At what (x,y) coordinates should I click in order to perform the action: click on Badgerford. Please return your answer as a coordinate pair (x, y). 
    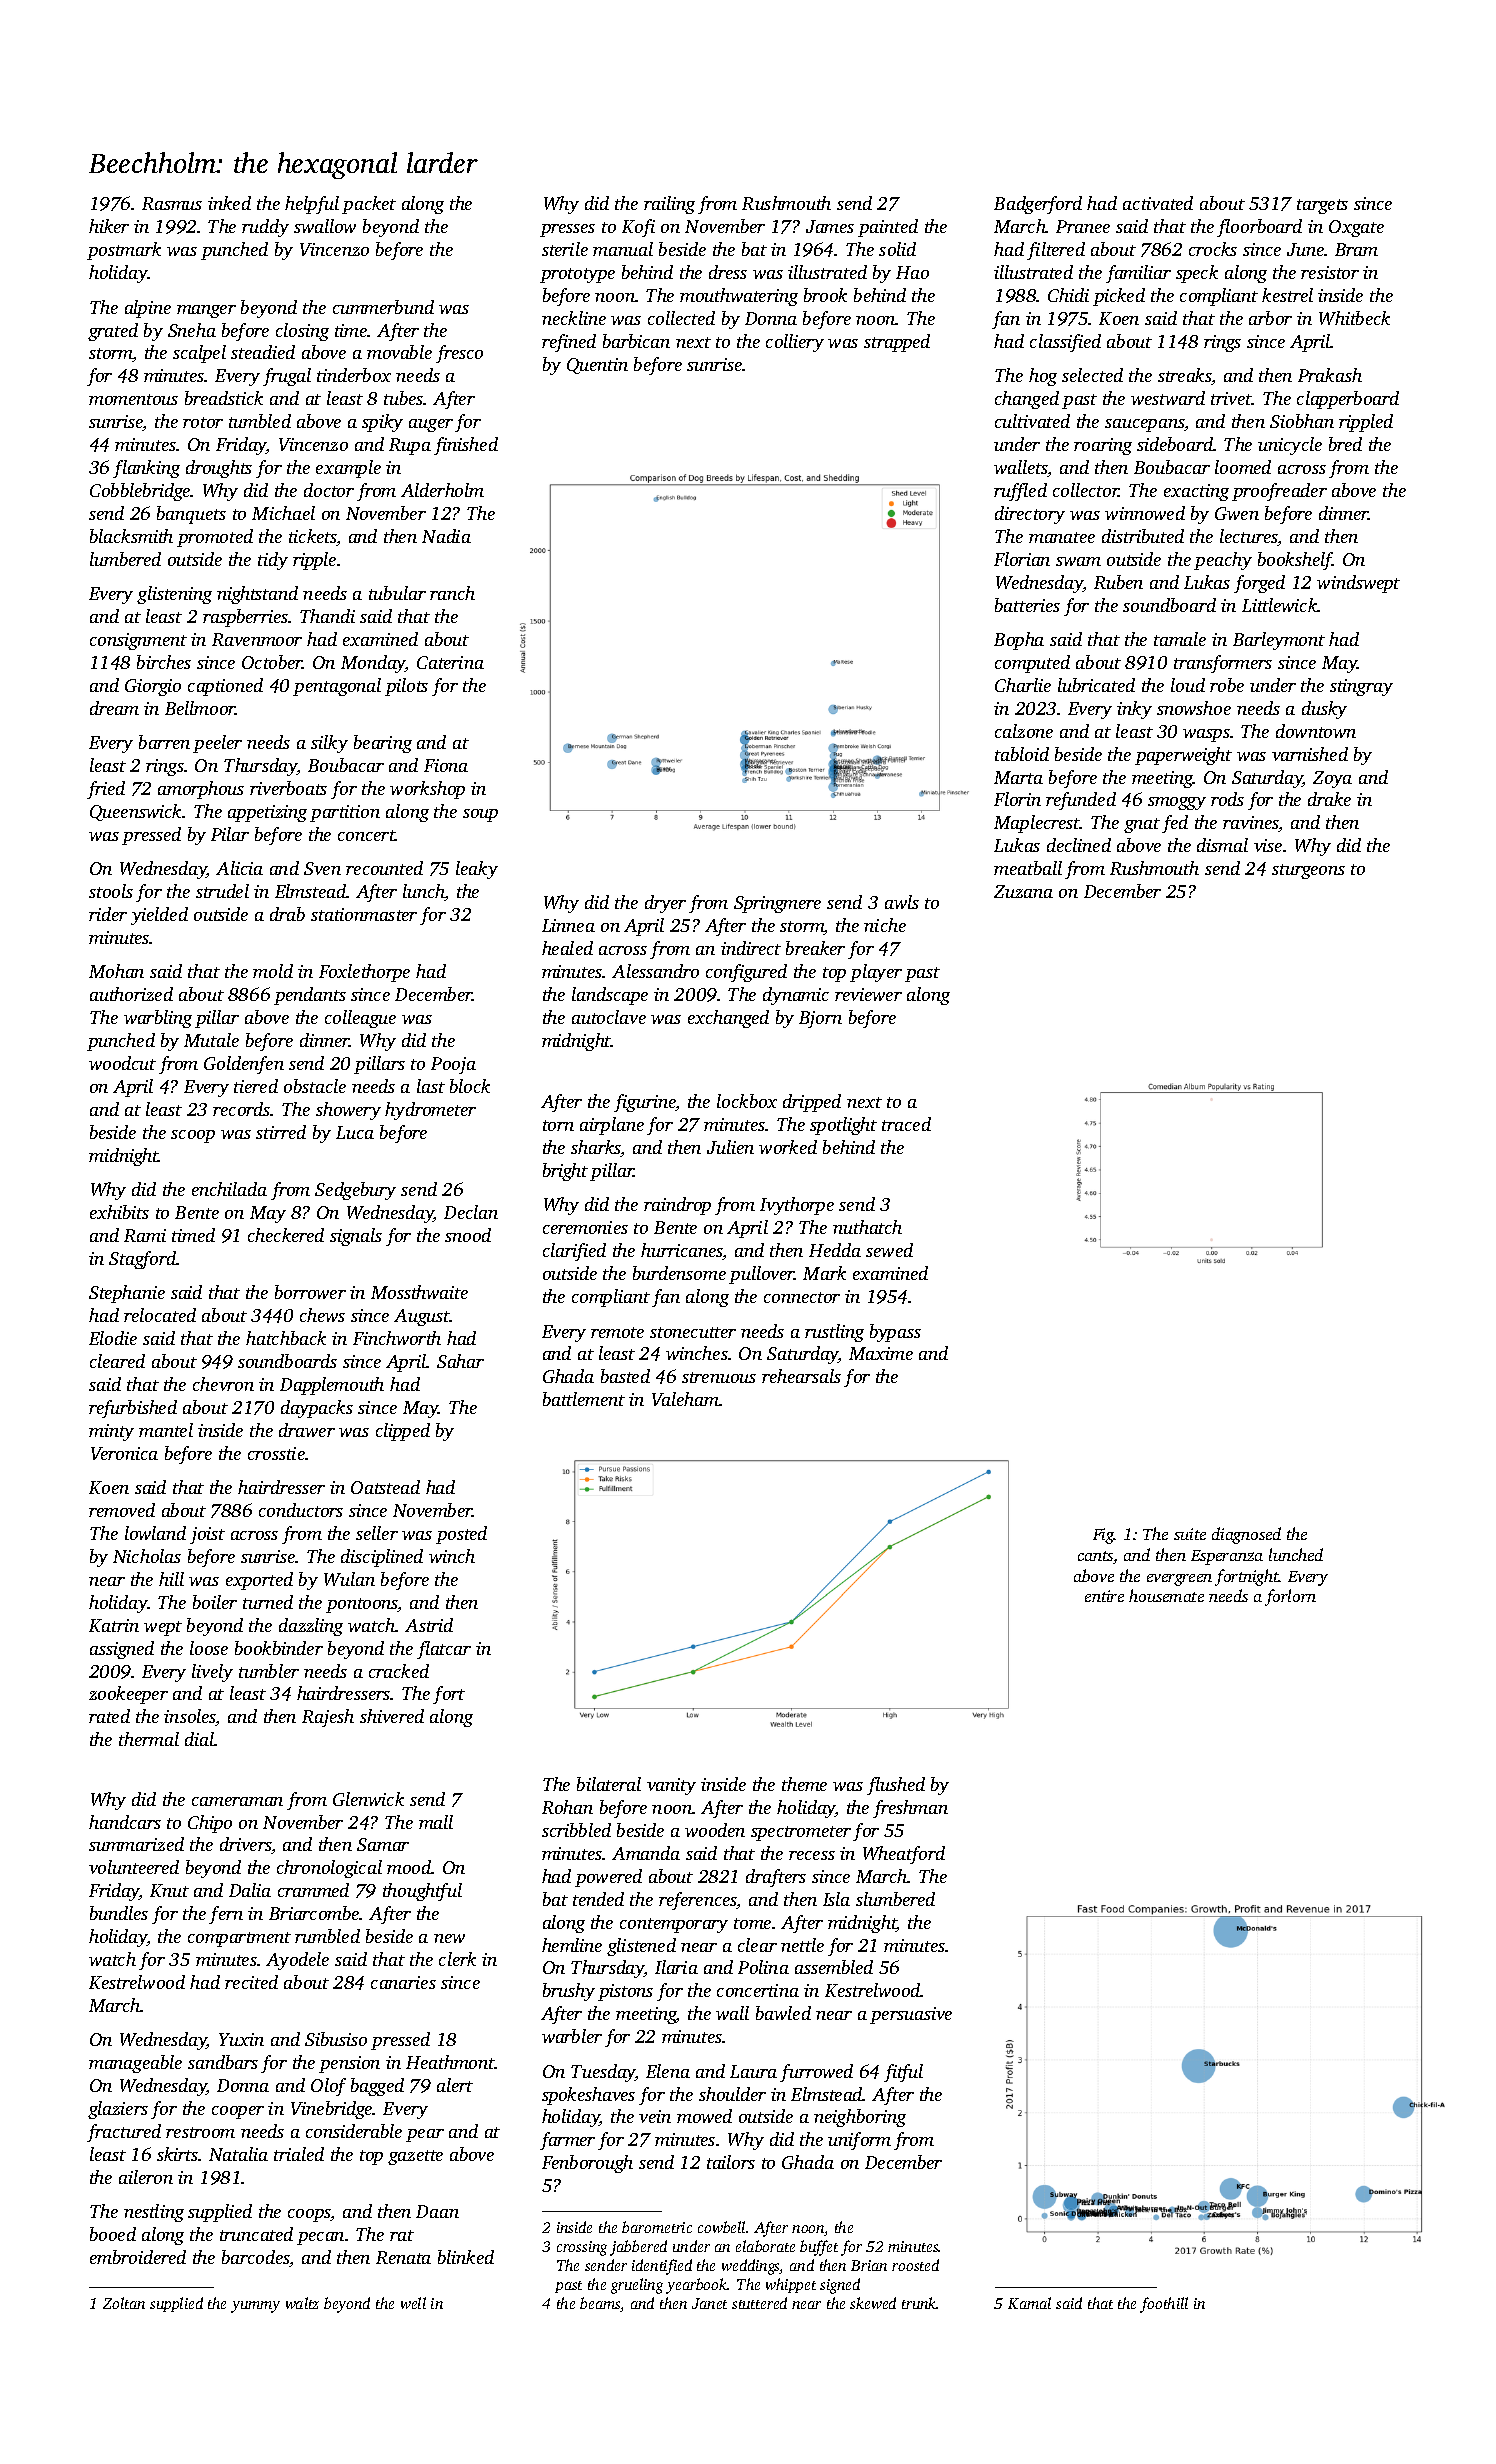
    Looking at the image, I should click on (1038, 205).
